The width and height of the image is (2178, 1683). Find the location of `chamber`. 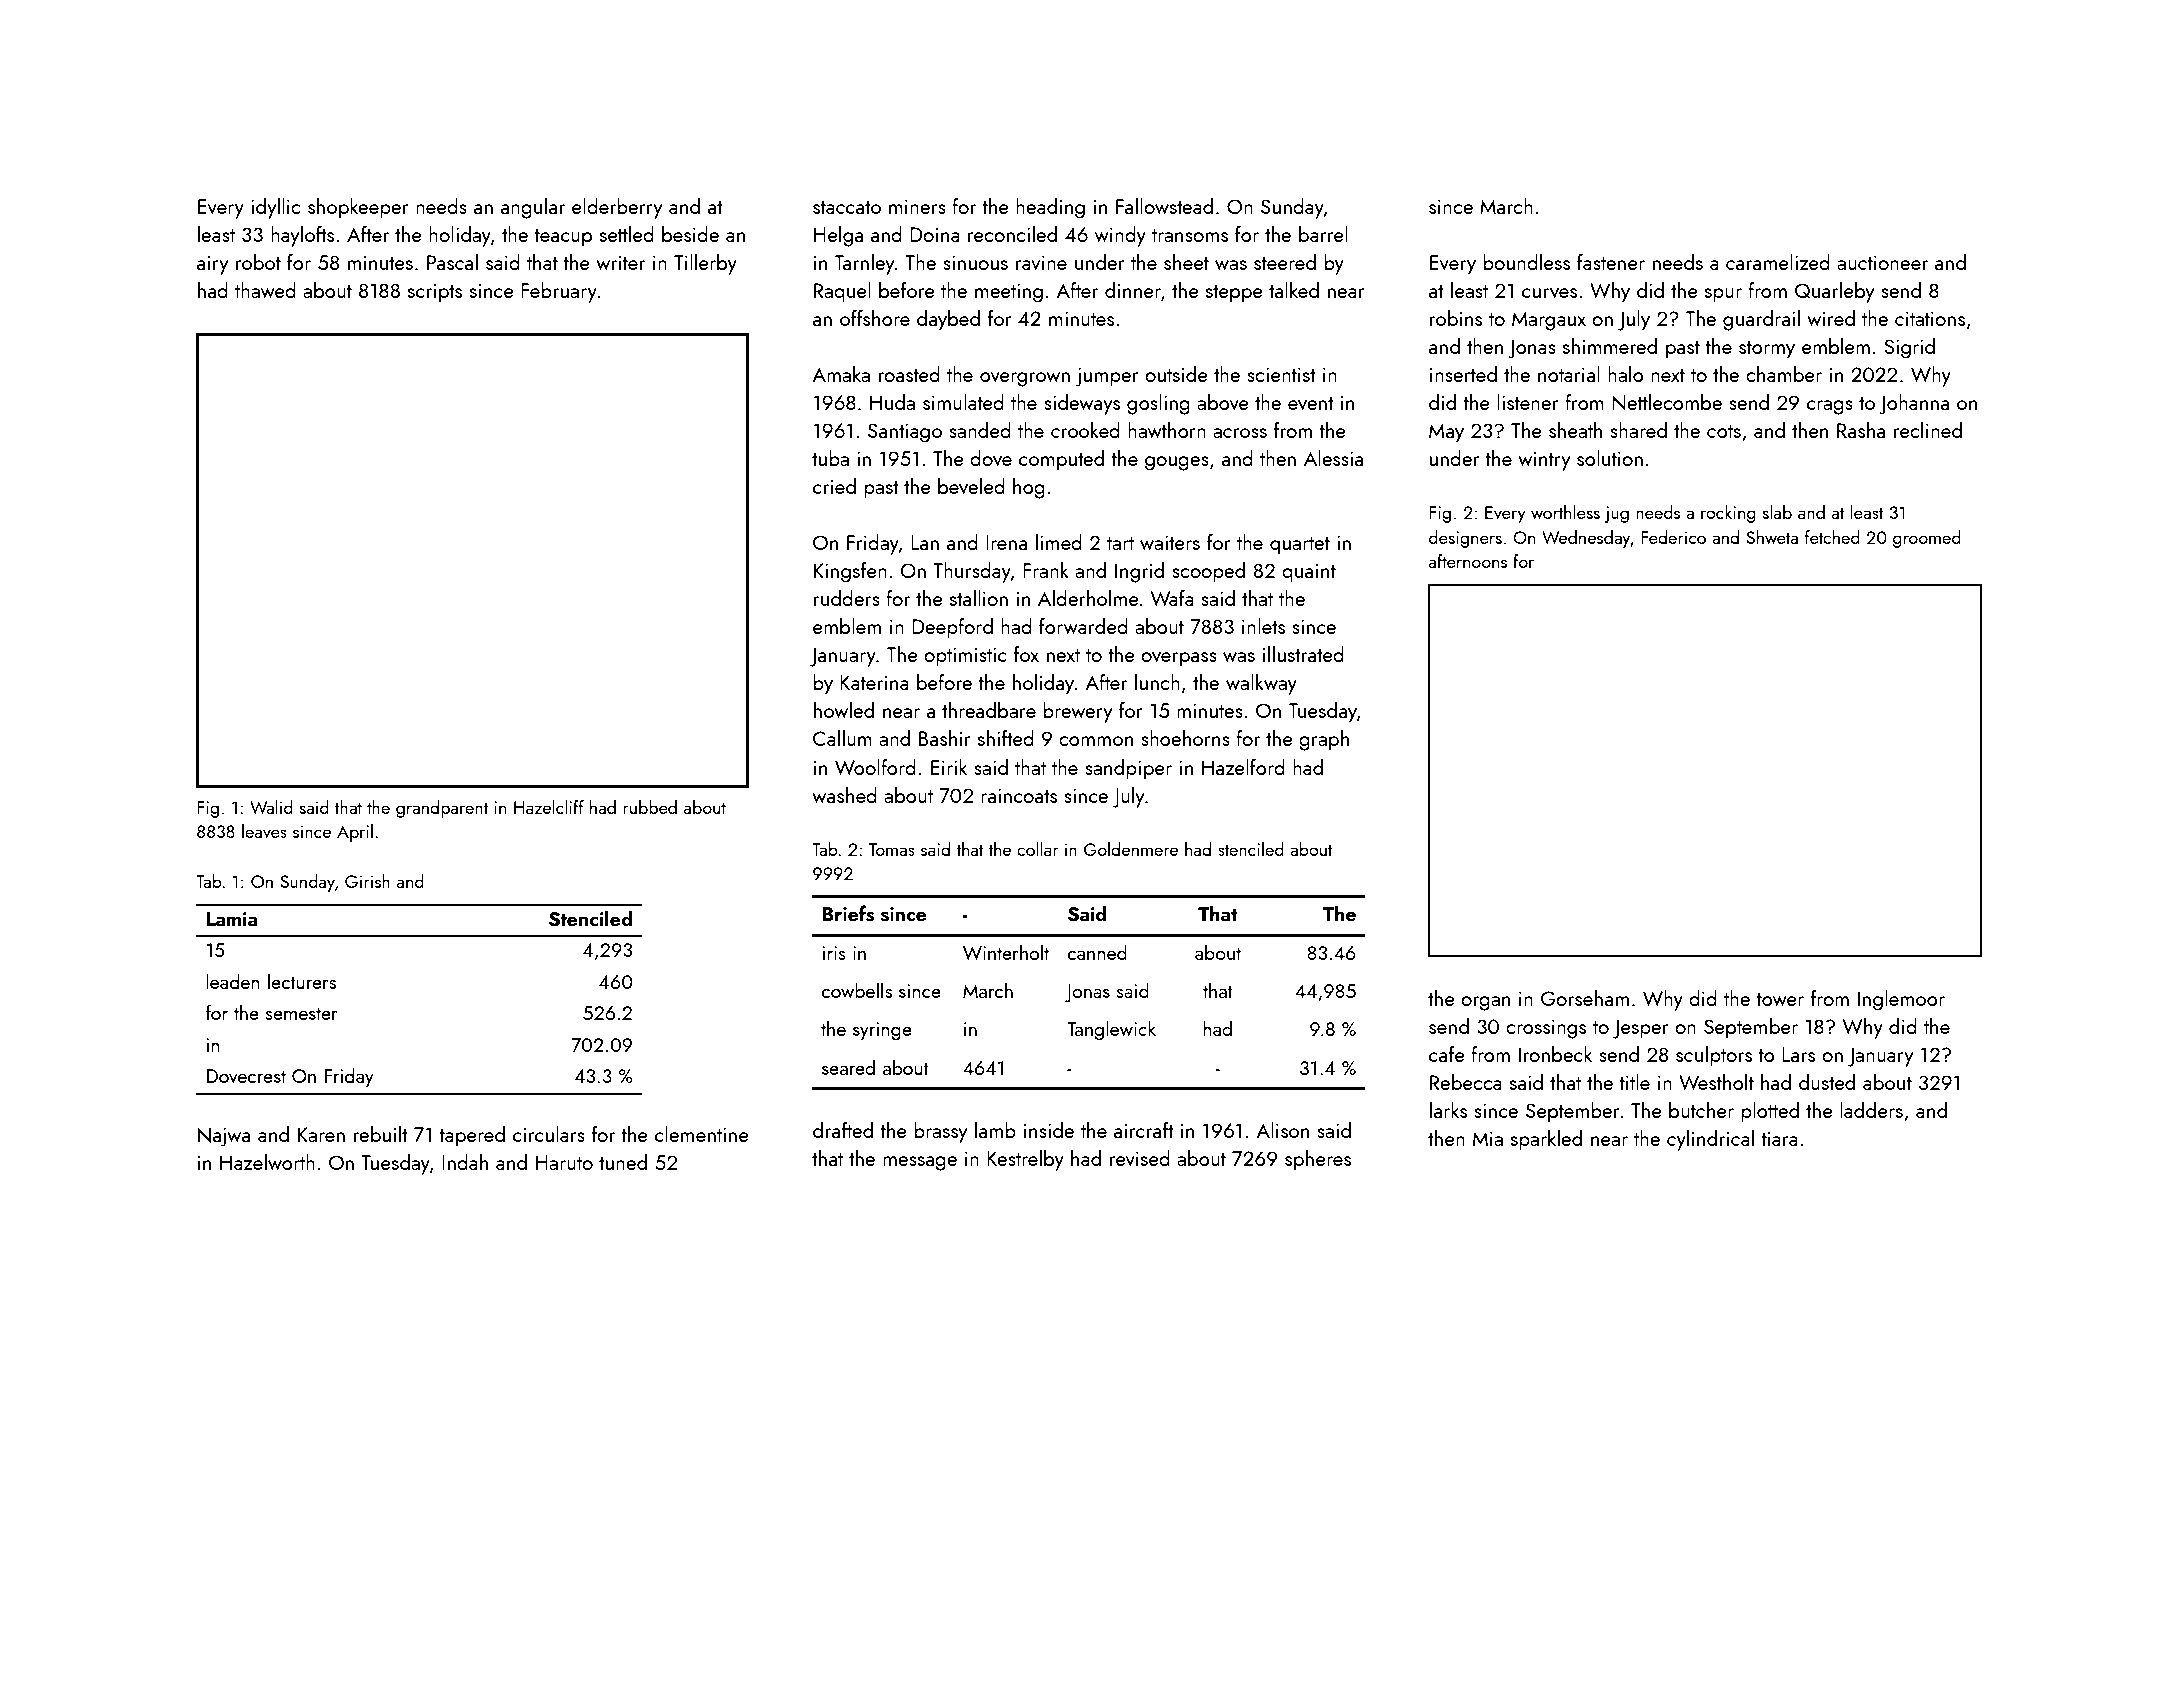

chamber is located at coordinates (1784, 374).
